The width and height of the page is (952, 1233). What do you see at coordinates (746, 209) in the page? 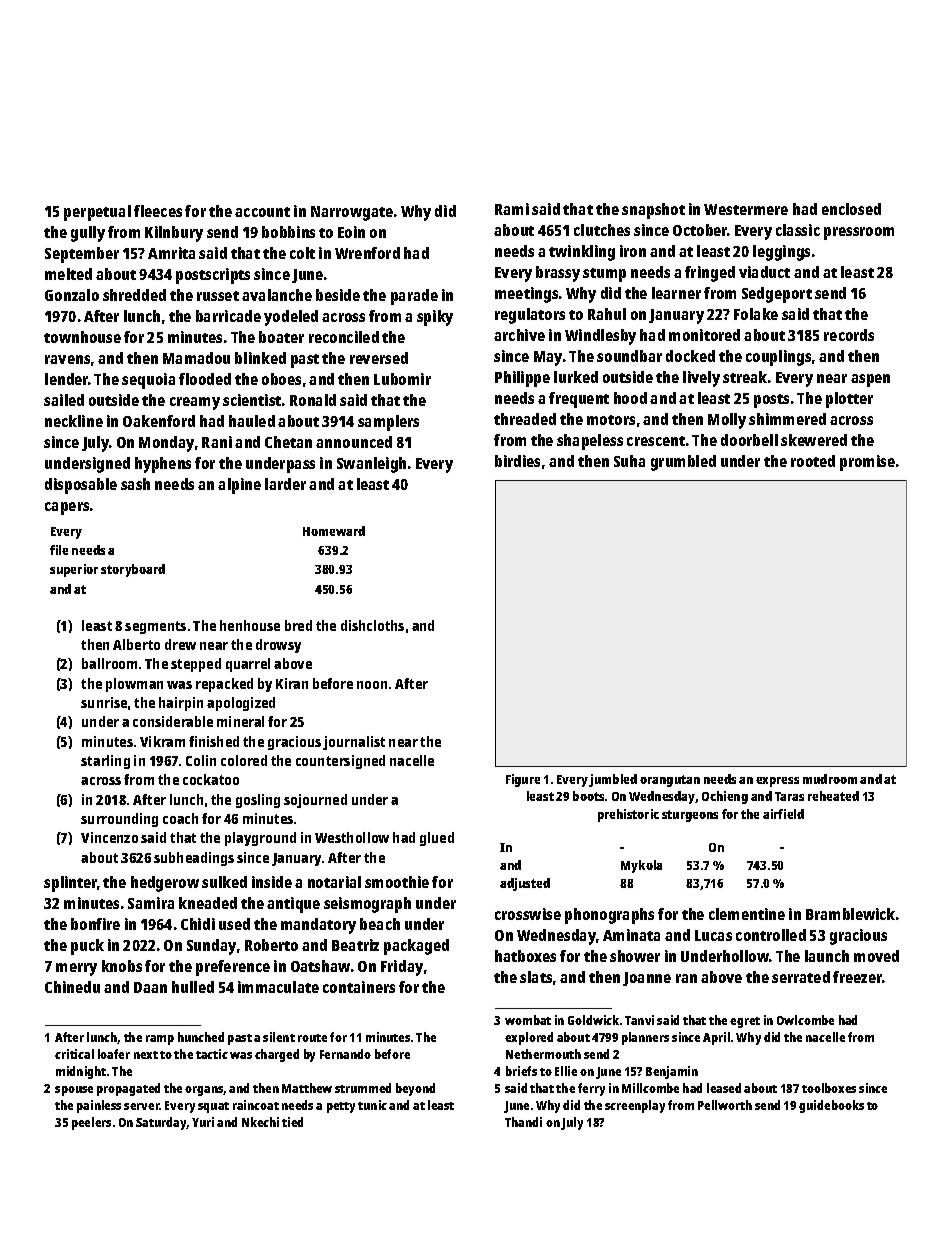
I see `Westermere` at bounding box center [746, 209].
